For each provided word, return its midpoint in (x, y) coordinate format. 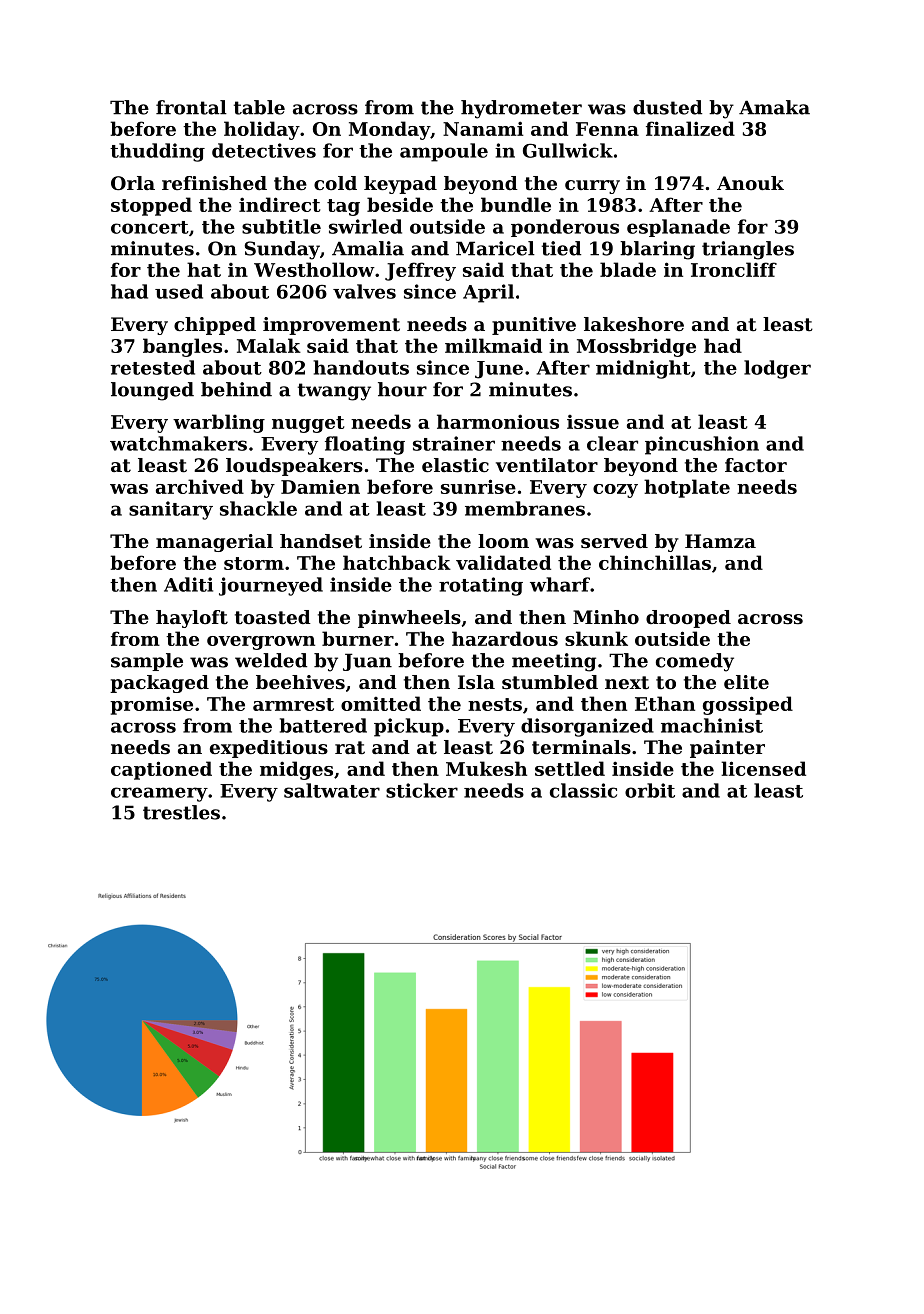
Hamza (720, 541)
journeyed (271, 586)
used (179, 291)
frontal (191, 107)
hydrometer (521, 109)
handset (321, 541)
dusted (667, 107)
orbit (650, 790)
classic (583, 790)
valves (364, 291)
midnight (643, 369)
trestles (181, 812)
